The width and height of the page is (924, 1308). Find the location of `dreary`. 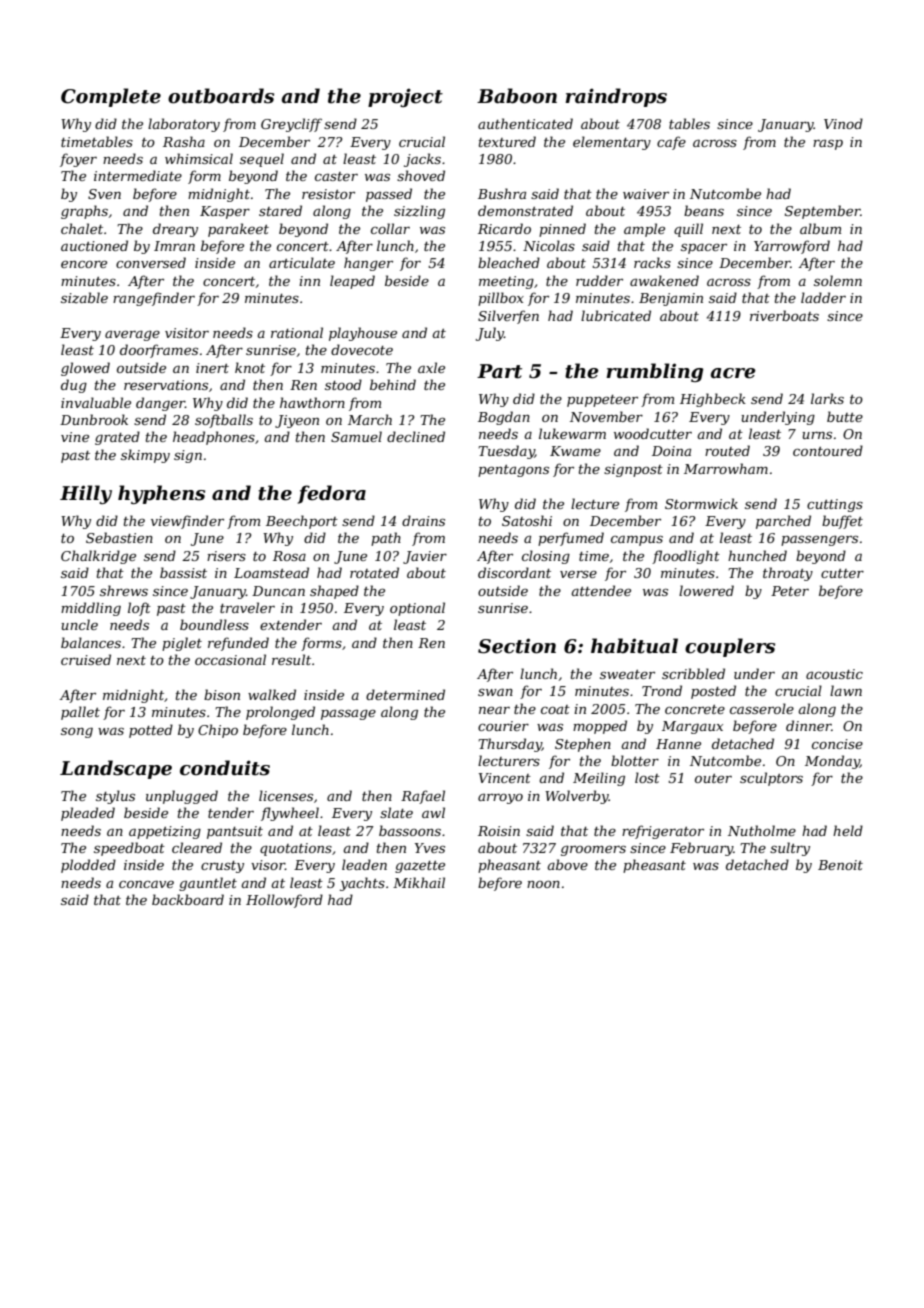

dreary is located at coordinates (175, 230).
